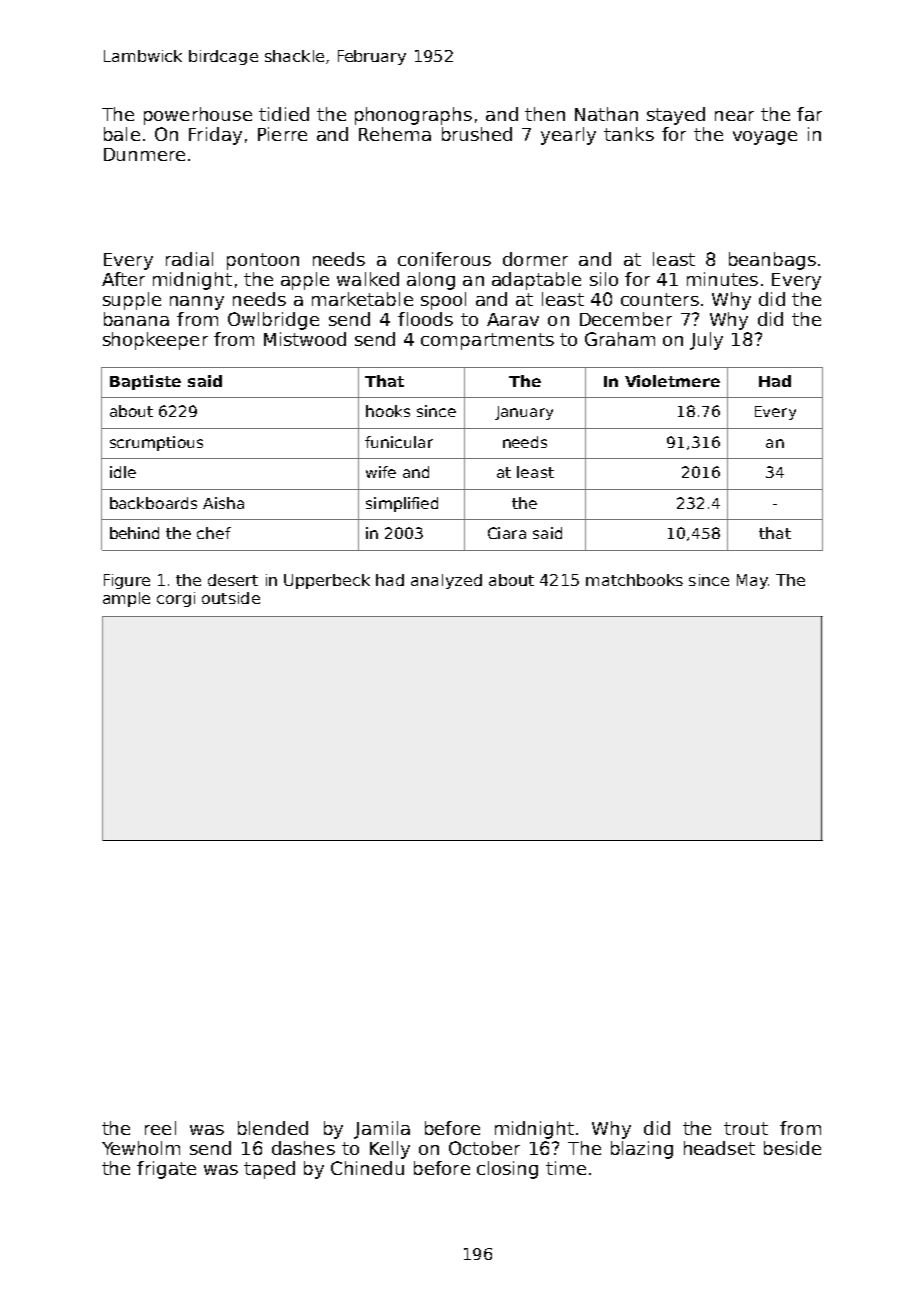 The width and height of the screenshot is (924, 1308). What do you see at coordinates (166, 1170) in the screenshot?
I see `frigate` at bounding box center [166, 1170].
